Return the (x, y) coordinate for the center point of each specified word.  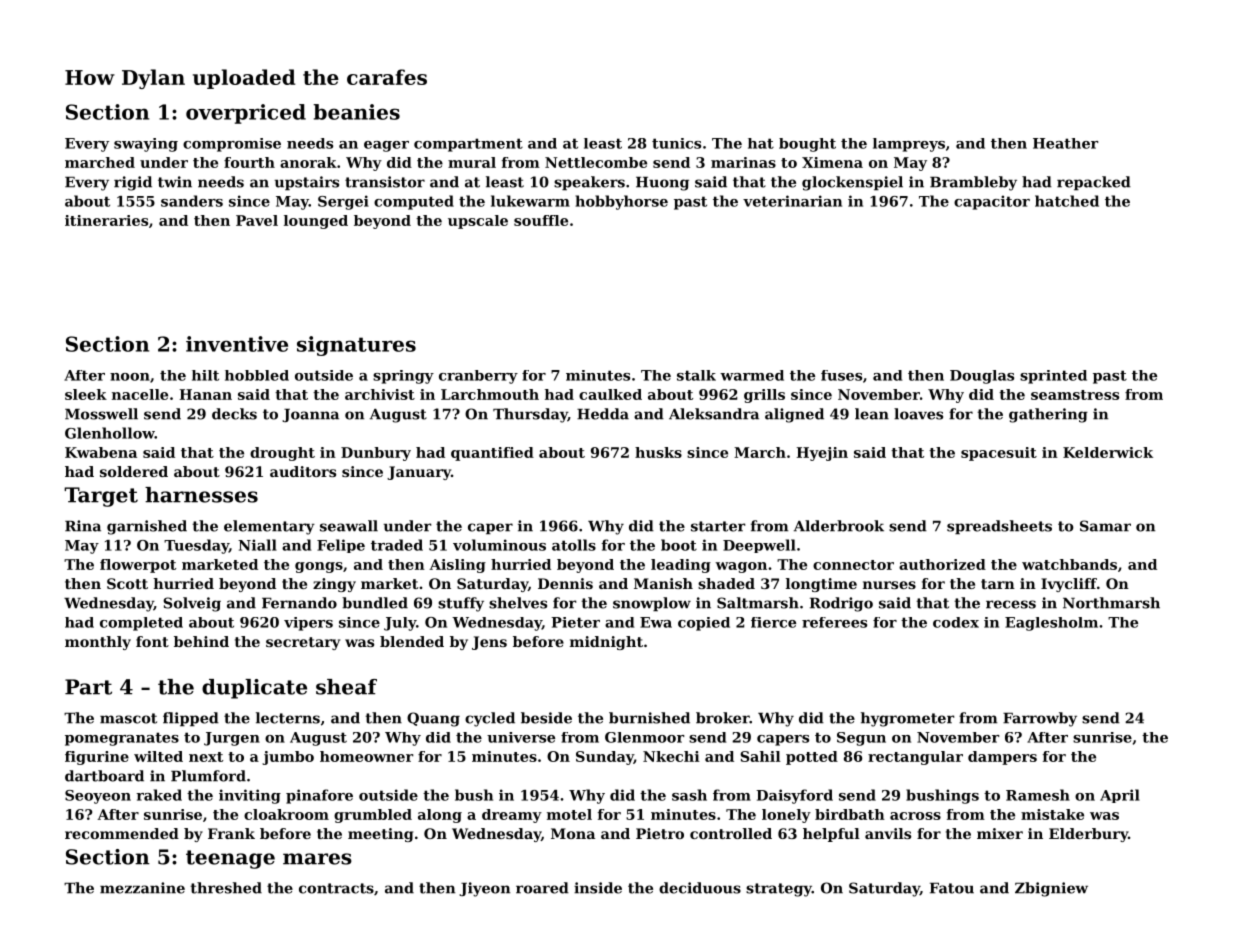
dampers (1002, 758)
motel (569, 814)
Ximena (832, 162)
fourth (249, 162)
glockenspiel (852, 183)
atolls (574, 545)
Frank (231, 833)
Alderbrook (839, 526)
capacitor (992, 202)
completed (141, 624)
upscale (478, 222)
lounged (316, 222)
